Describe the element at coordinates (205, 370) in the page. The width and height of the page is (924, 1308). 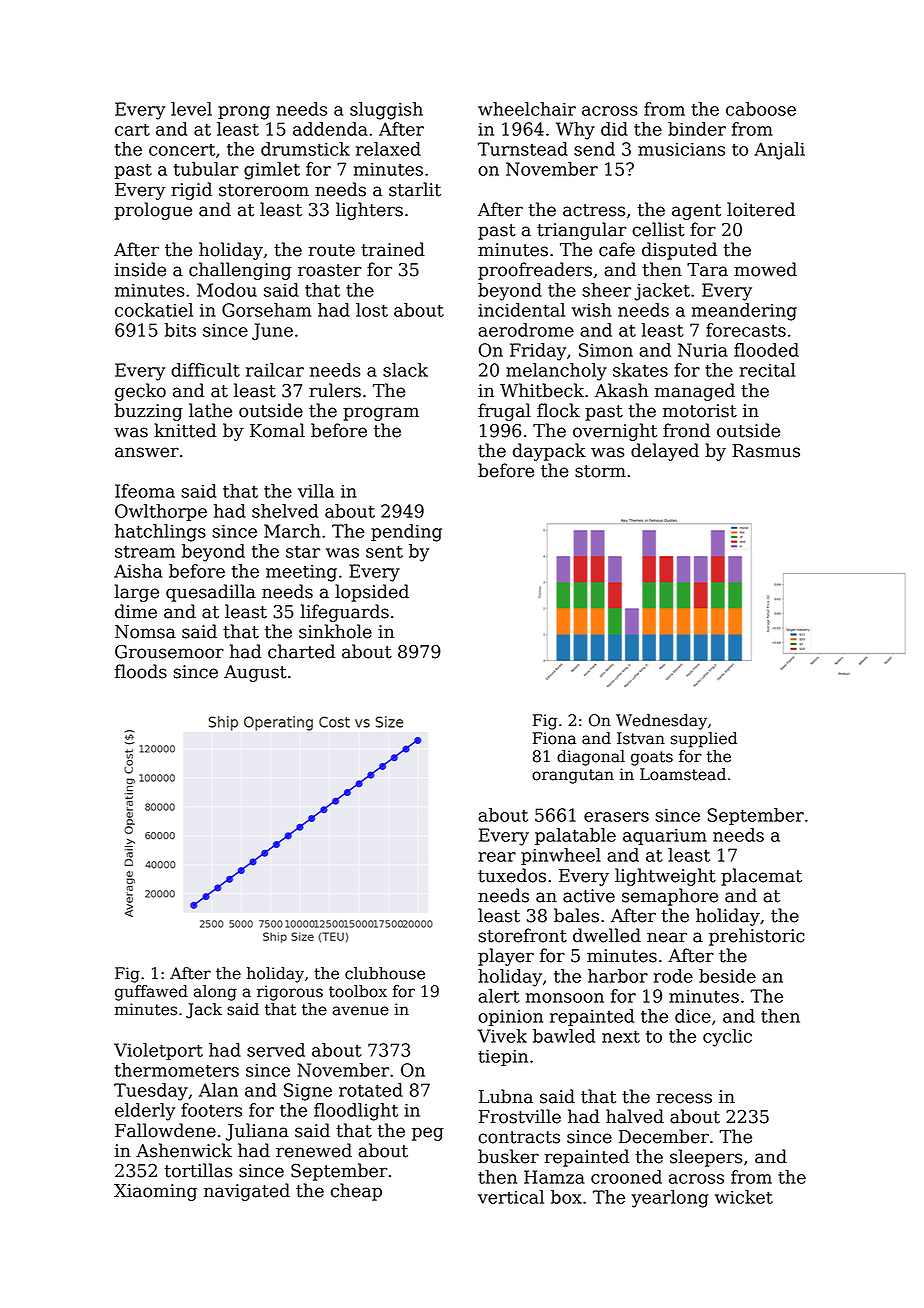
I see `difficult` at that location.
